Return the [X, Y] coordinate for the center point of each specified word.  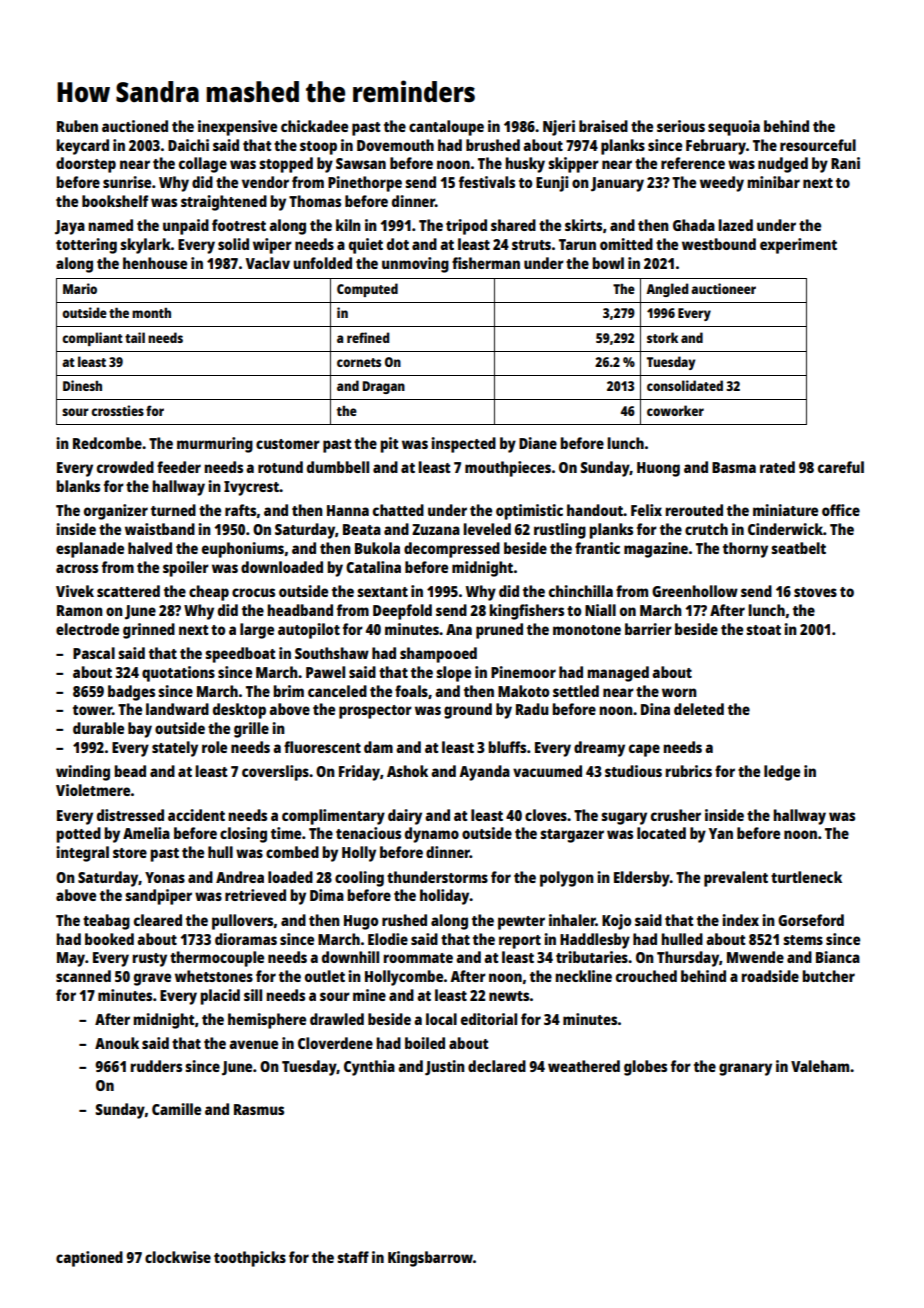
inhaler [572, 920]
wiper [272, 246]
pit [389, 445]
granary [745, 1069]
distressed [130, 815]
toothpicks [250, 1259]
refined [368, 337]
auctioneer [723, 288]
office [841, 510]
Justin [445, 1068]
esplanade [90, 550]
